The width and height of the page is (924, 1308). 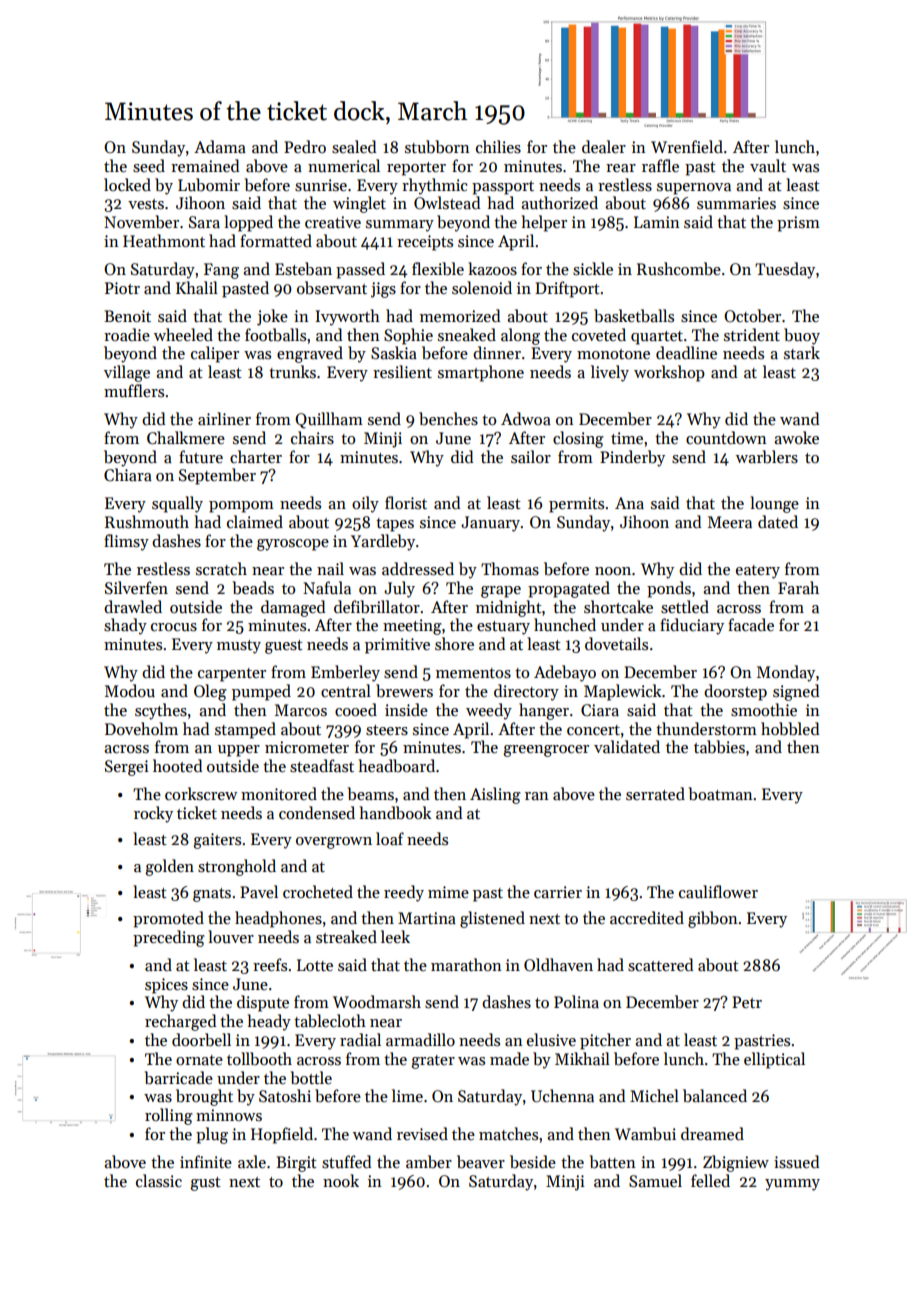 I want to click on Oldhaven, so click(x=558, y=965).
